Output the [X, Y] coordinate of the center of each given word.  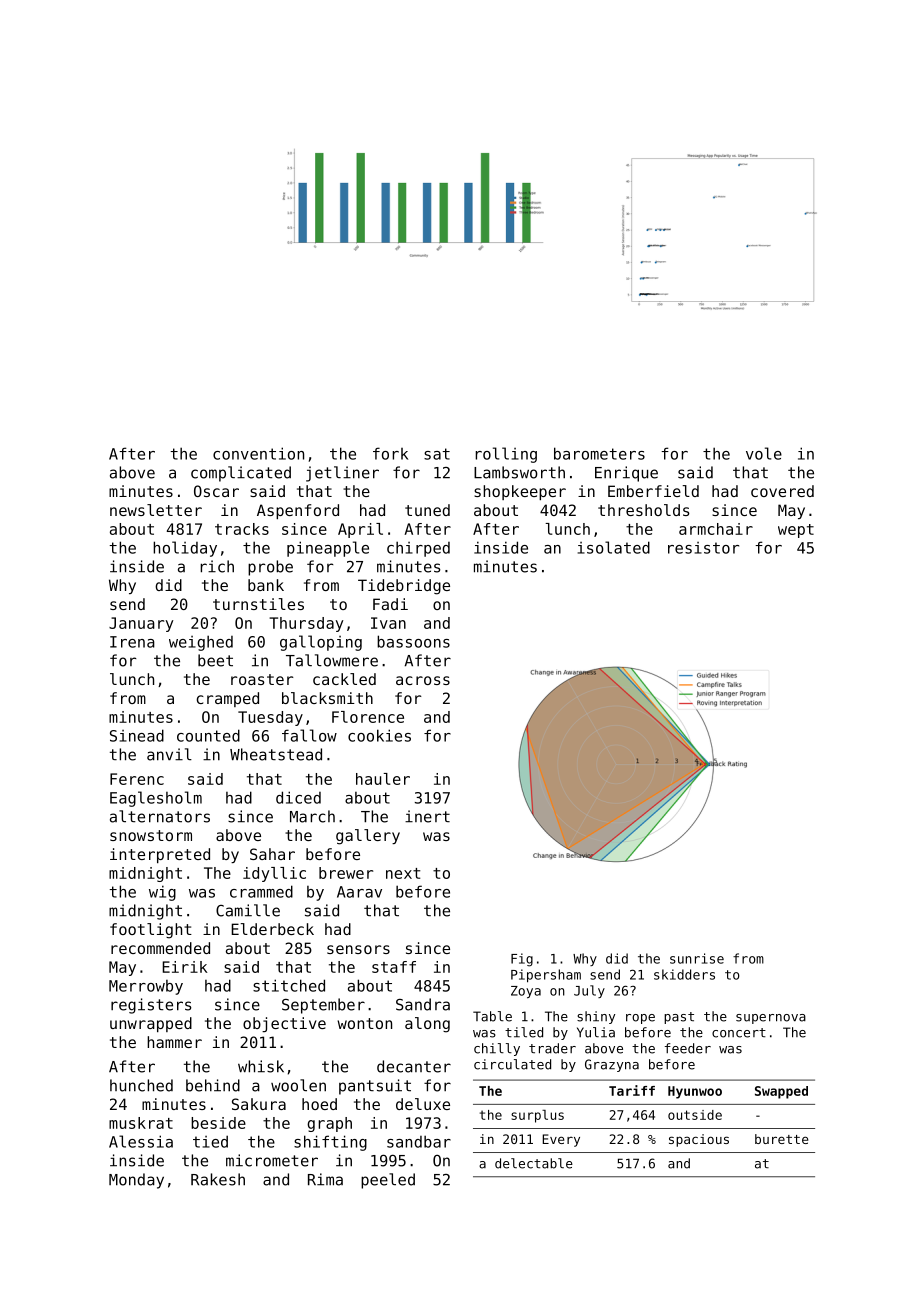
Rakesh [218, 1179]
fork [390, 453]
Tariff [632, 1090]
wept [796, 531]
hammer [174, 1042]
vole [764, 453]
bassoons [413, 641]
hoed [319, 1104]
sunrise [697, 958]
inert [427, 816]
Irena [132, 642]
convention [258, 453]
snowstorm [151, 835]
